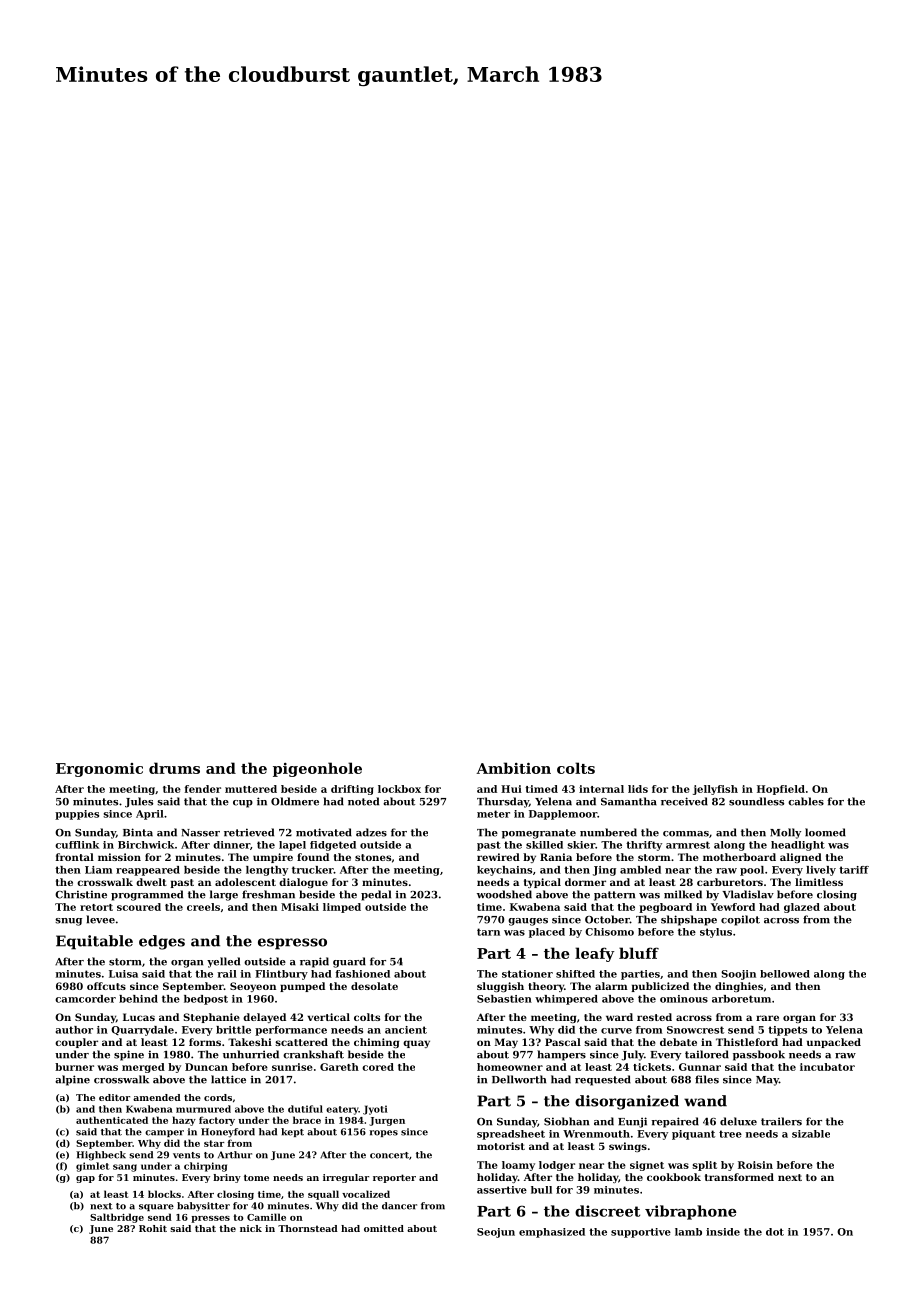  I want to click on drums, so click(174, 768).
